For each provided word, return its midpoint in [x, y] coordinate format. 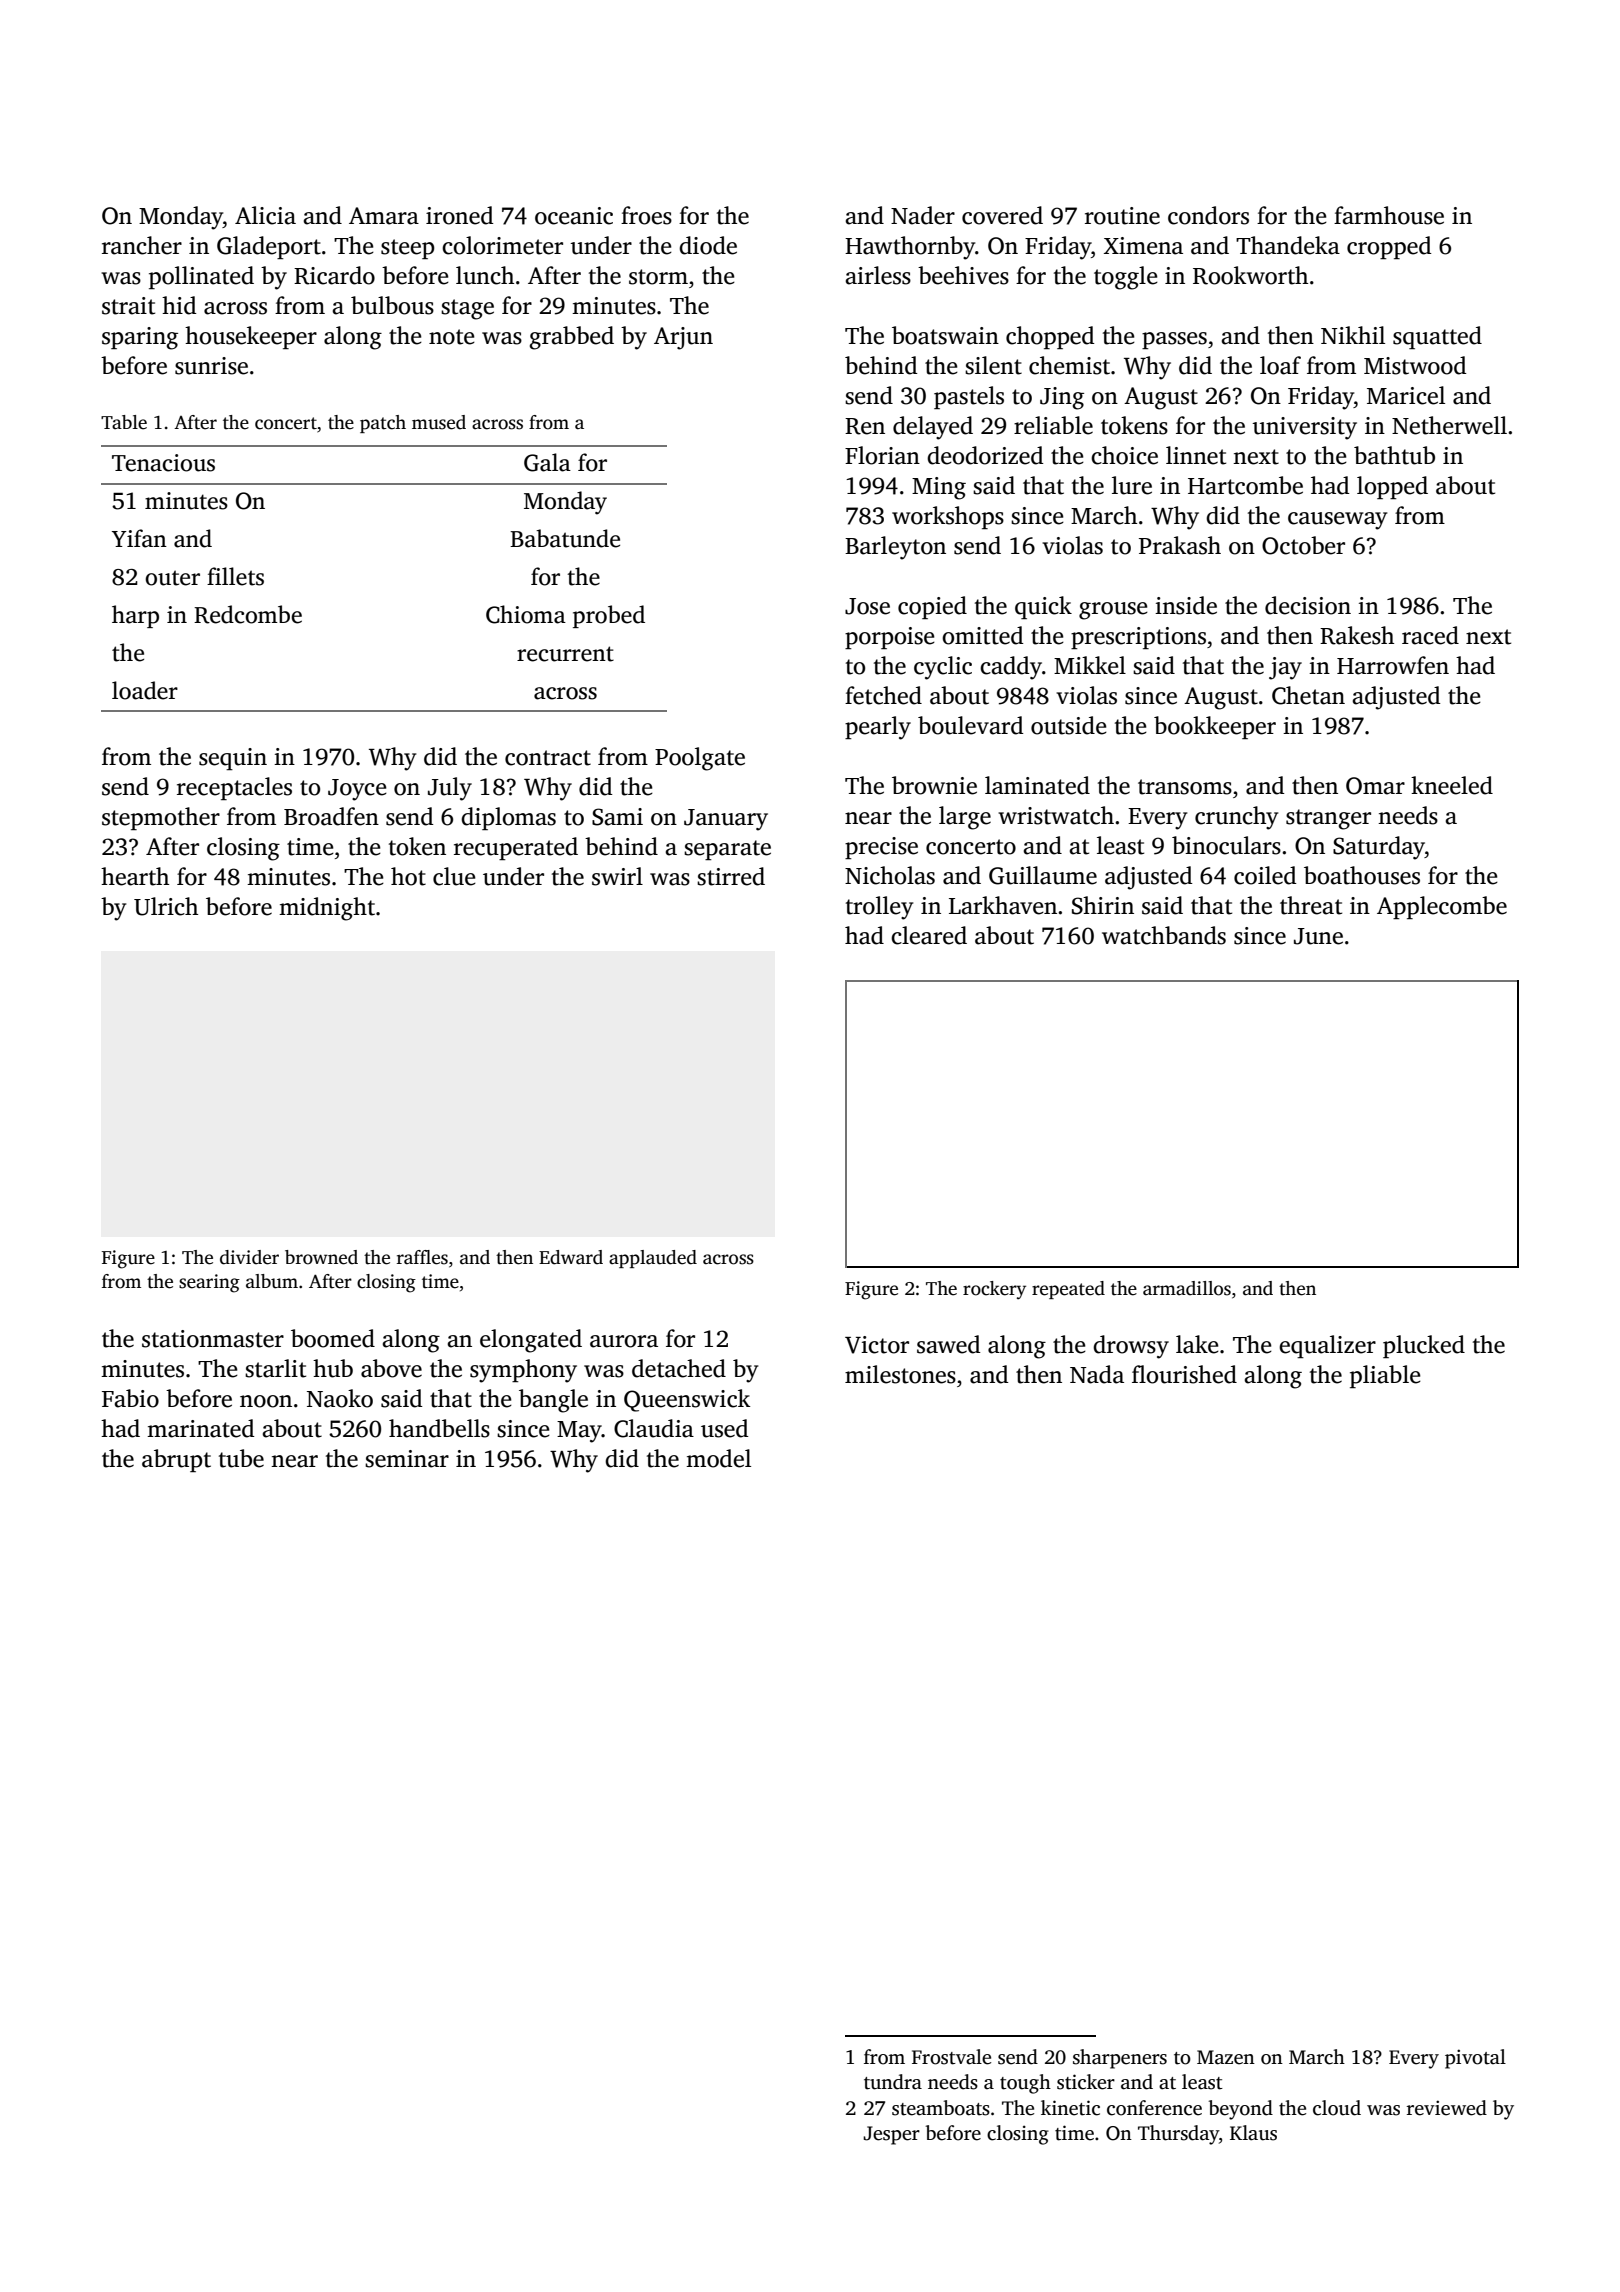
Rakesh [1357, 635]
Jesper [891, 2135]
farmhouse [1389, 215]
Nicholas [890, 875]
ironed [459, 215]
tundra [893, 2082]
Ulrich [166, 906]
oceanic [574, 216]
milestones [900, 1374]
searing [209, 1283]
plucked [1424, 1346]
